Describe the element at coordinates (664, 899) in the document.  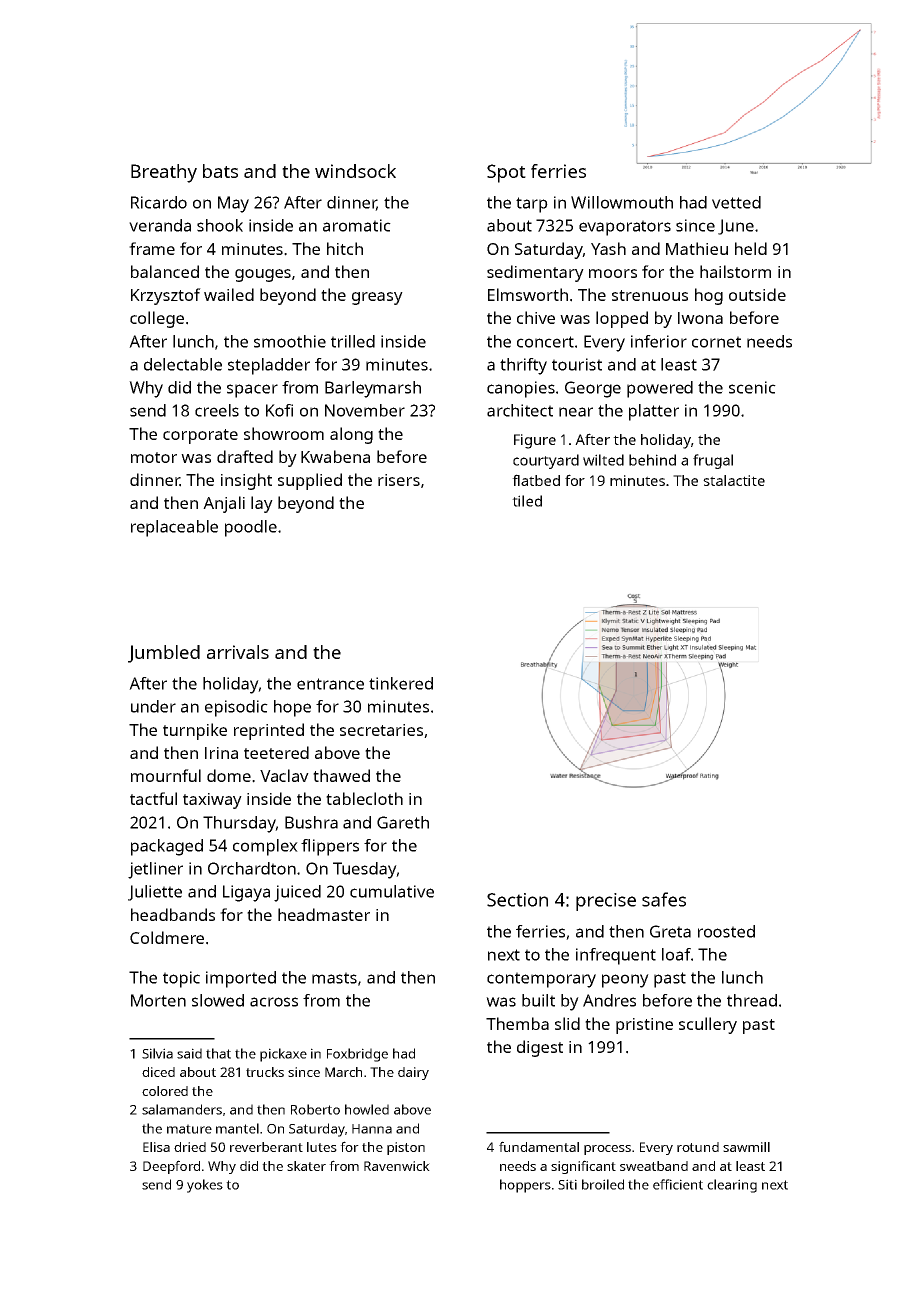
I see `safes` at that location.
